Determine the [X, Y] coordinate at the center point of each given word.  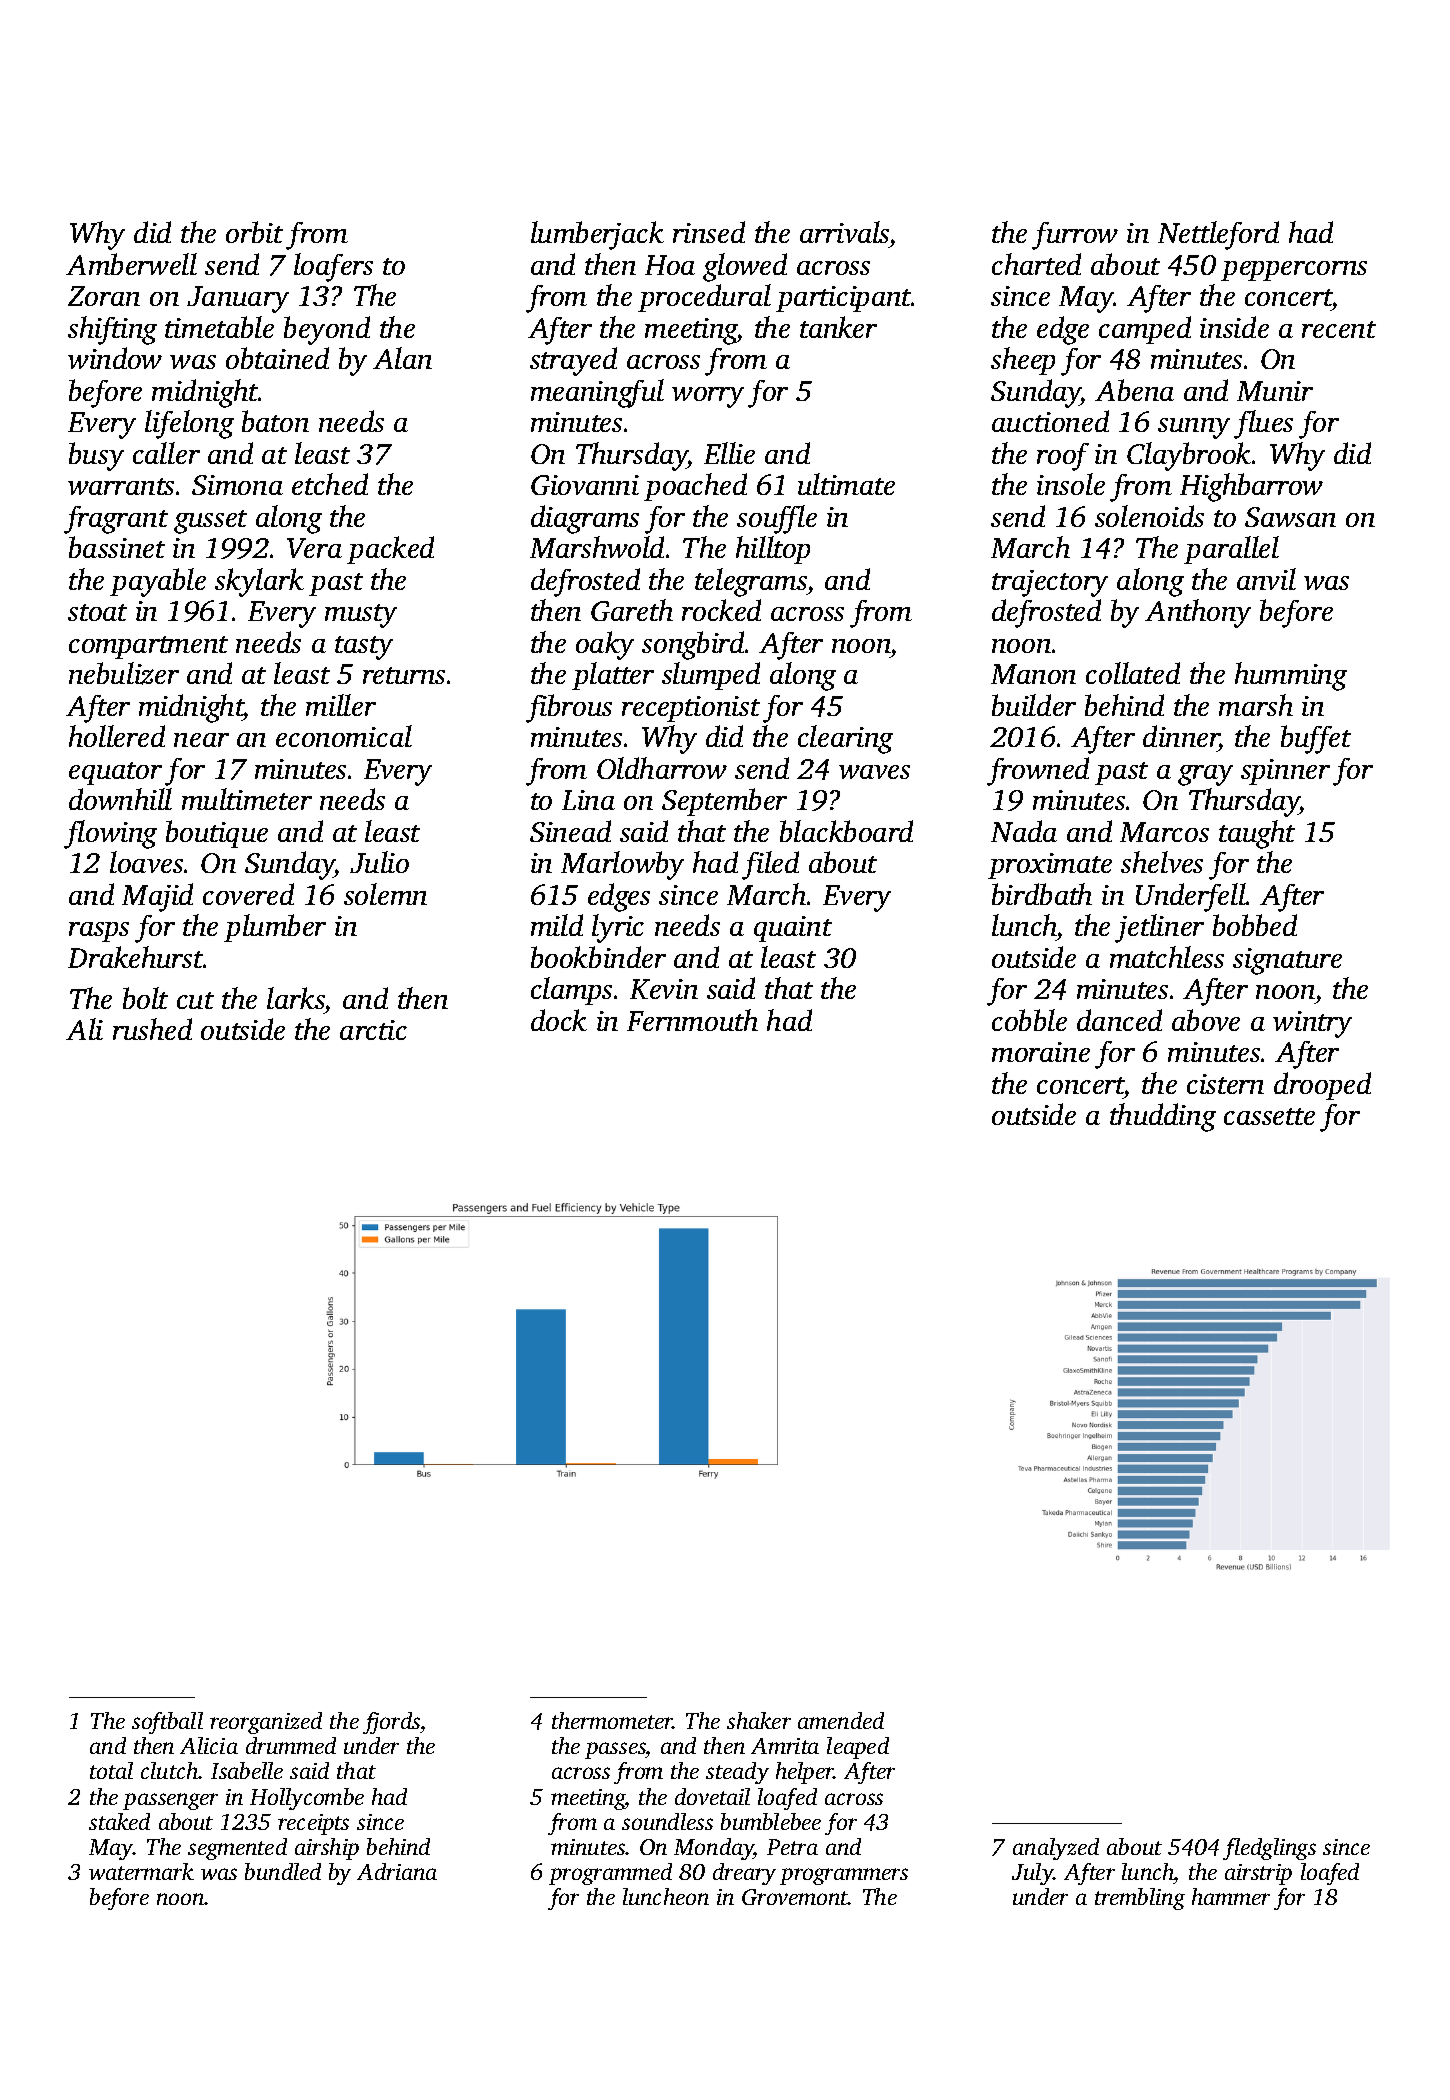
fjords [391, 1723]
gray [1205, 775]
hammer [1231, 1896]
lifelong [189, 424]
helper [805, 1773]
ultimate [846, 484]
